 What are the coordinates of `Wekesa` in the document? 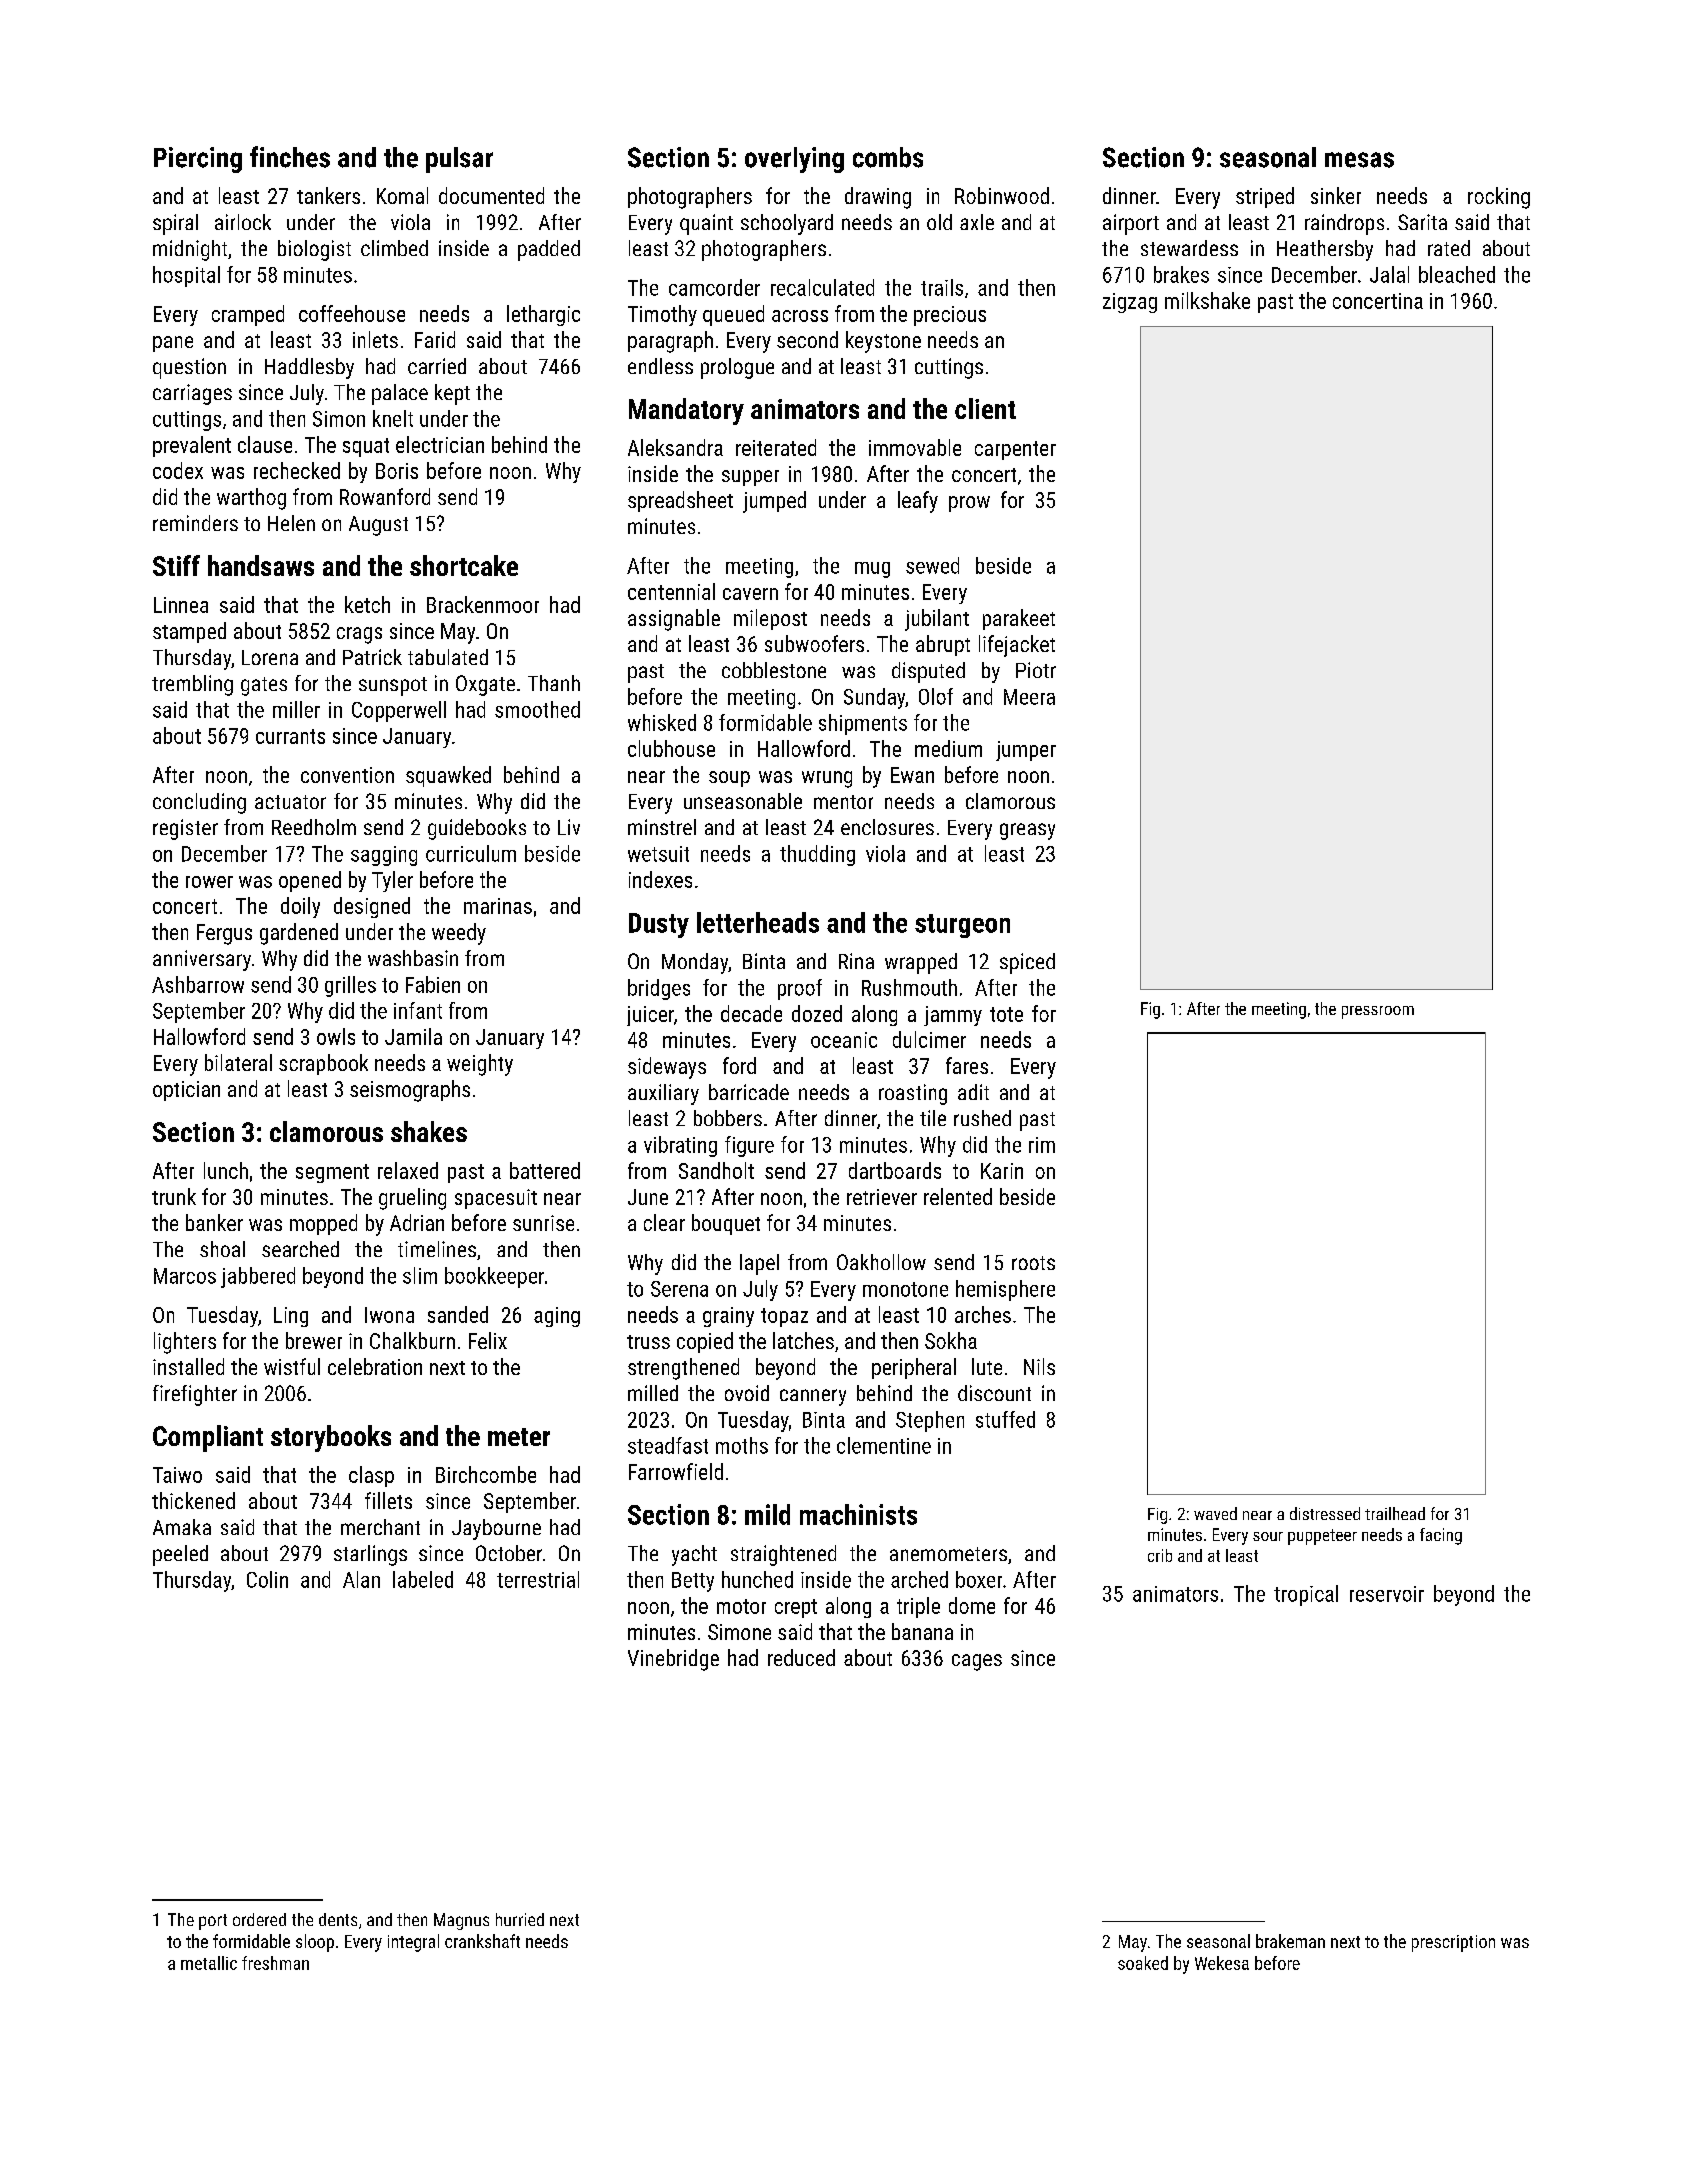 It's located at (1222, 1963).
